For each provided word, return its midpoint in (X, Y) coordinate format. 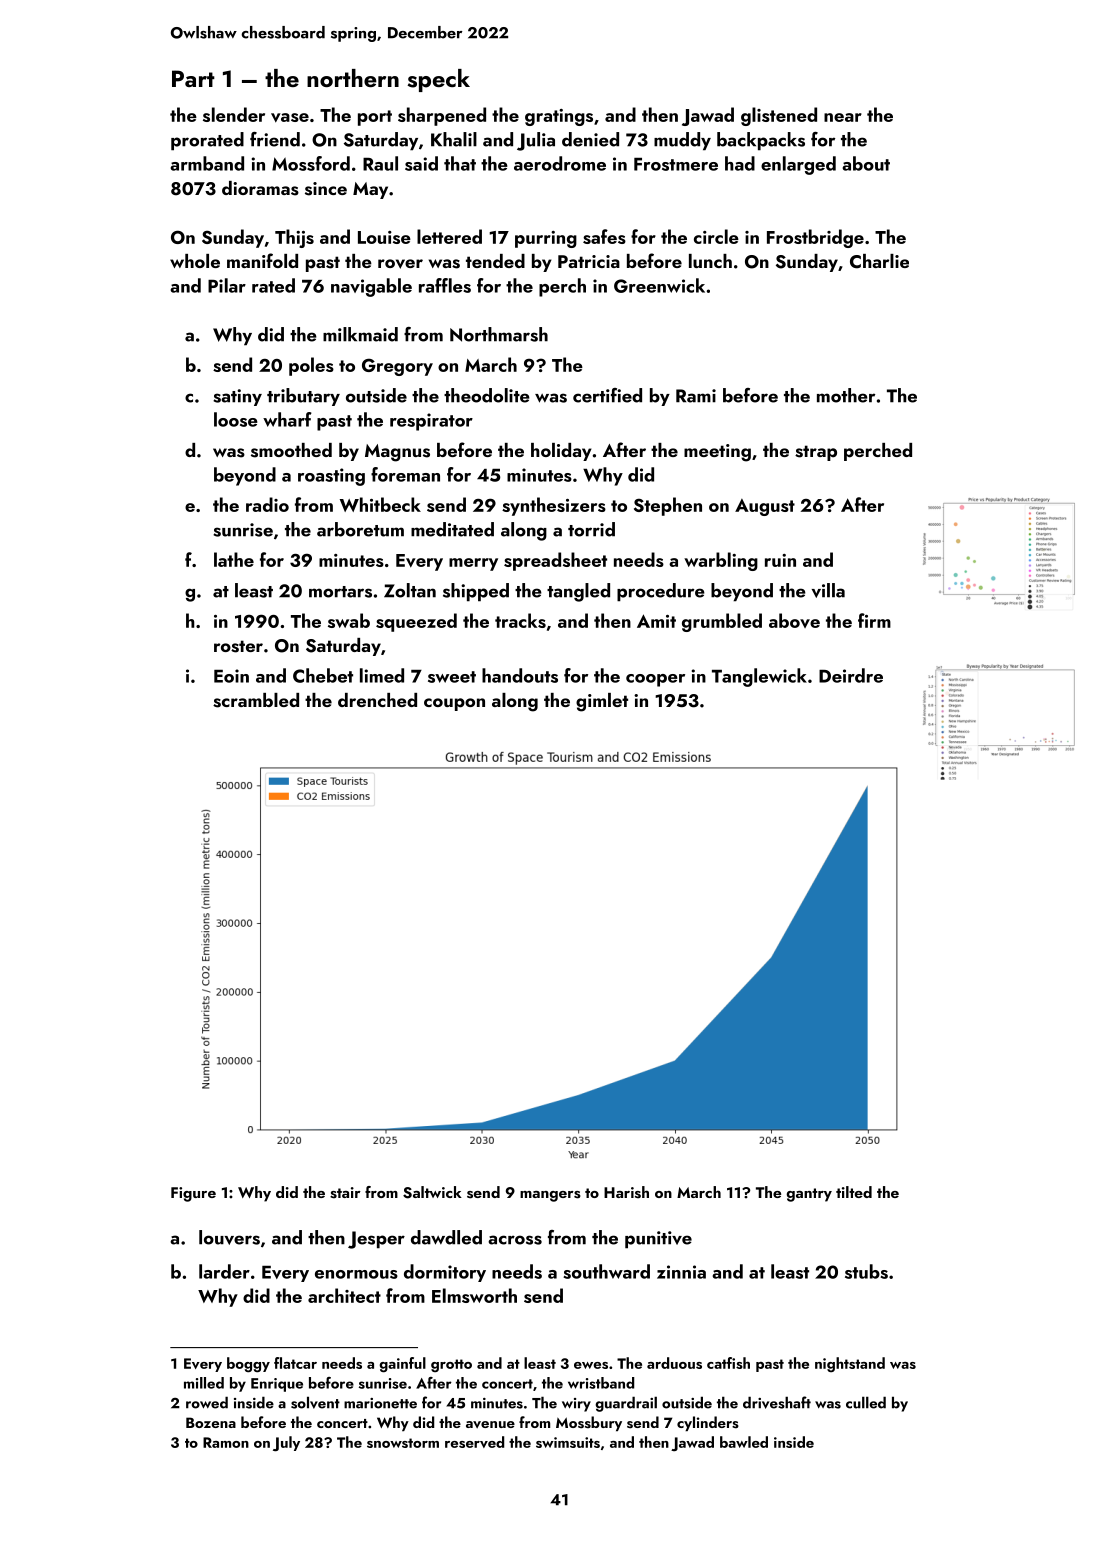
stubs (866, 1271)
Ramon (226, 1442)
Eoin (231, 676)
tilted (854, 1192)
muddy (682, 141)
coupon (454, 704)
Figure (193, 1194)
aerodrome (560, 163)
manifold (262, 260)
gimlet (602, 702)
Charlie (879, 261)
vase (290, 118)
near (843, 117)
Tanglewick (759, 677)
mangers (550, 1196)
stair (345, 1193)
